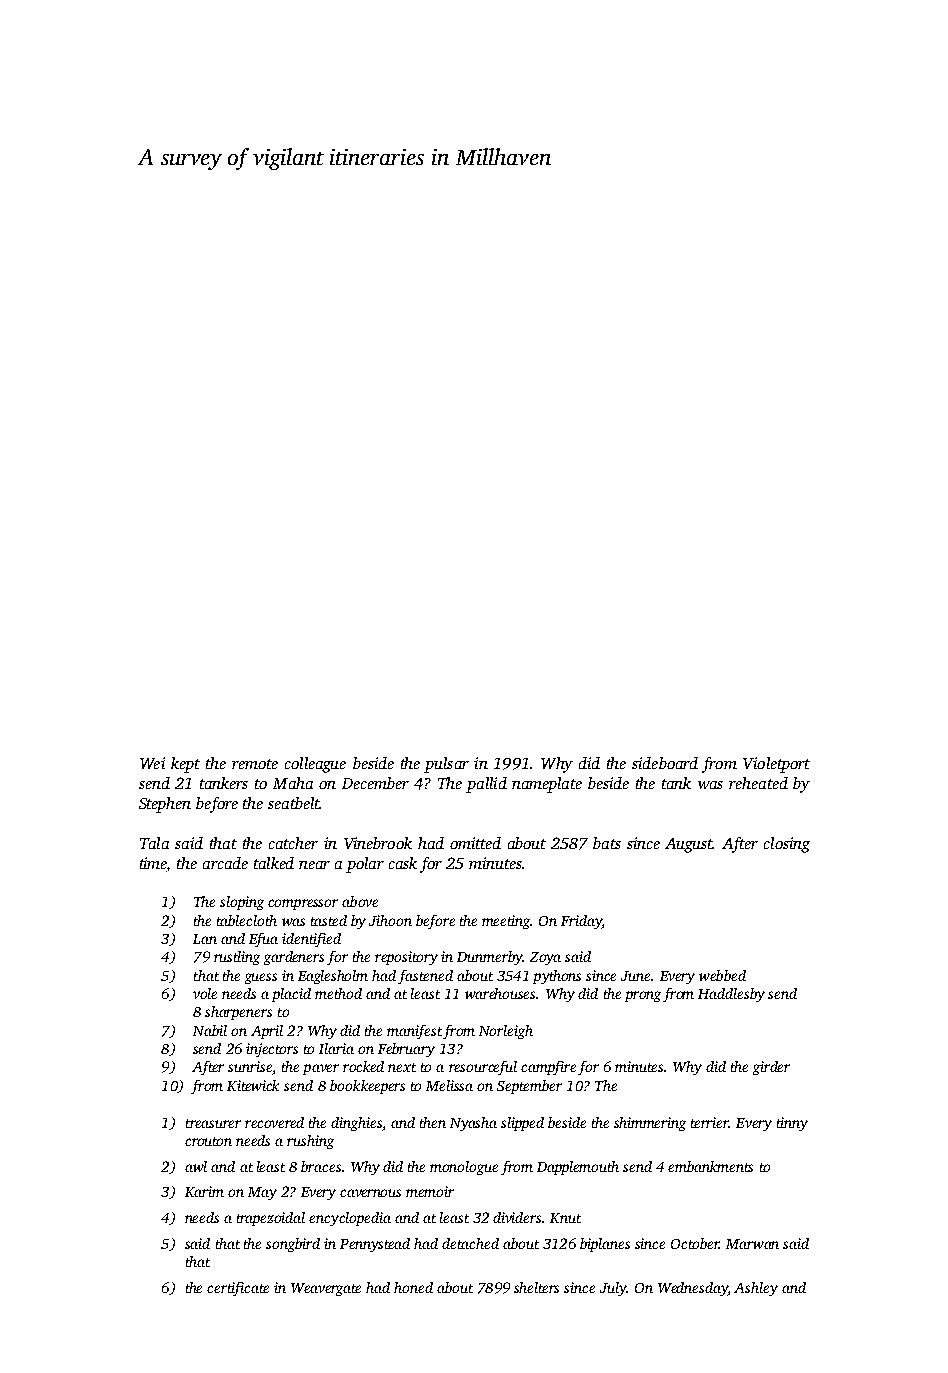 The width and height of the image is (948, 1373). Describe the element at coordinates (238, 1289) in the image. I see `certificate` at that location.
